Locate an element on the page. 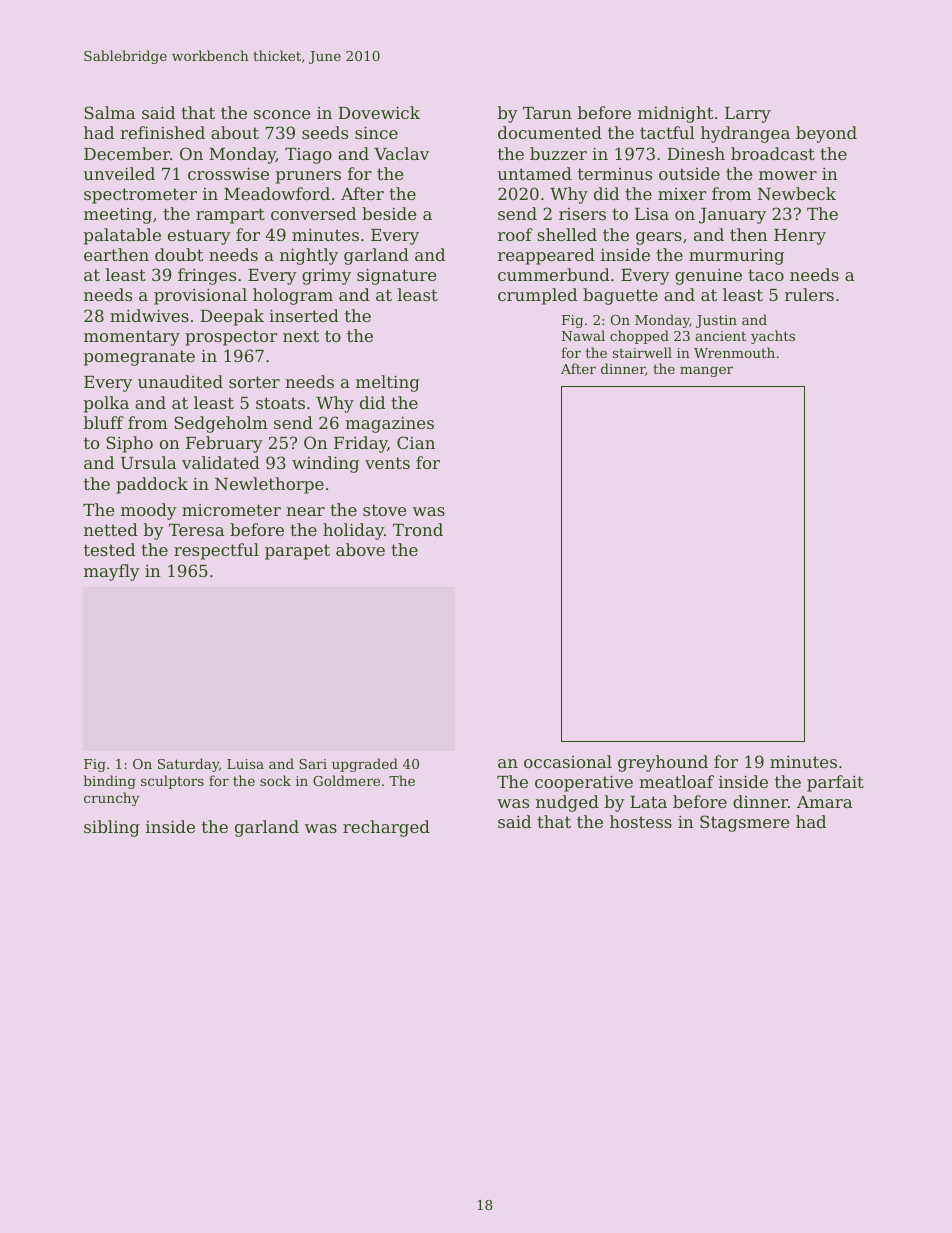  Trond is located at coordinates (418, 529).
